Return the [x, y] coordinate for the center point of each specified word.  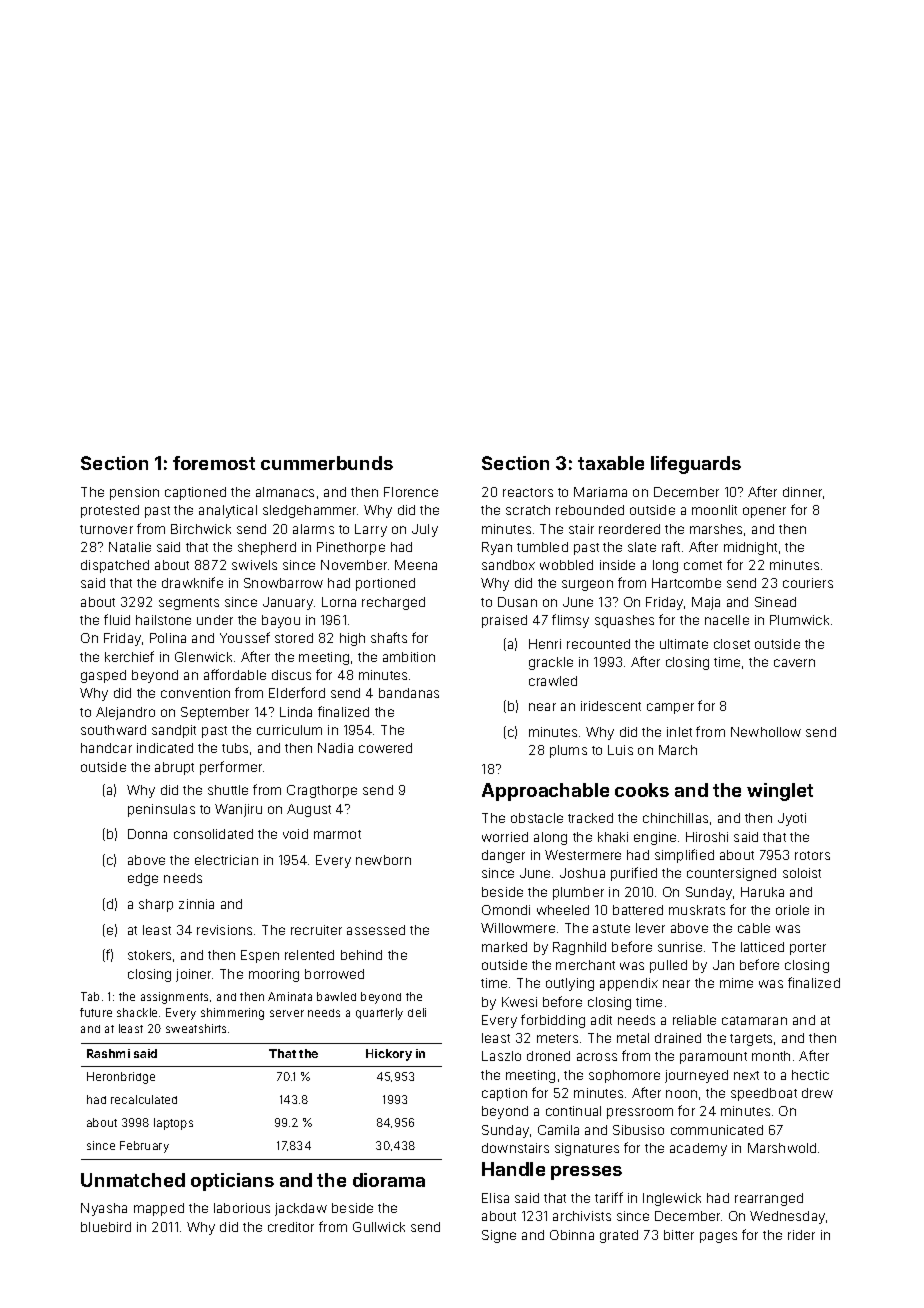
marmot [337, 834]
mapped [159, 1209]
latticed [762, 947]
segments [189, 604]
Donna [147, 834]
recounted [598, 644]
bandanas [409, 693]
